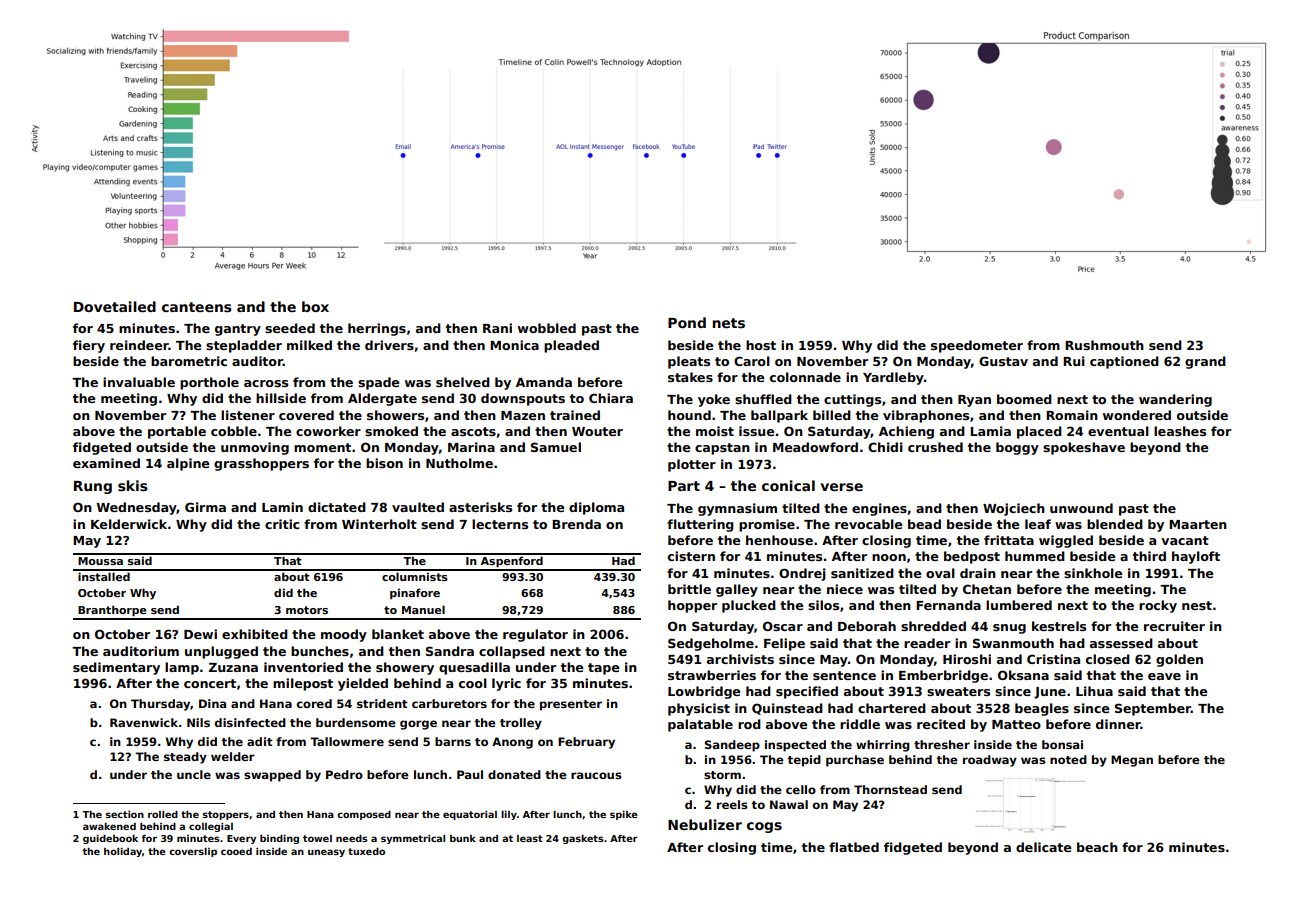 The image size is (1308, 924). Describe the element at coordinates (423, 609) in the image. I see `Manuel` at that location.
